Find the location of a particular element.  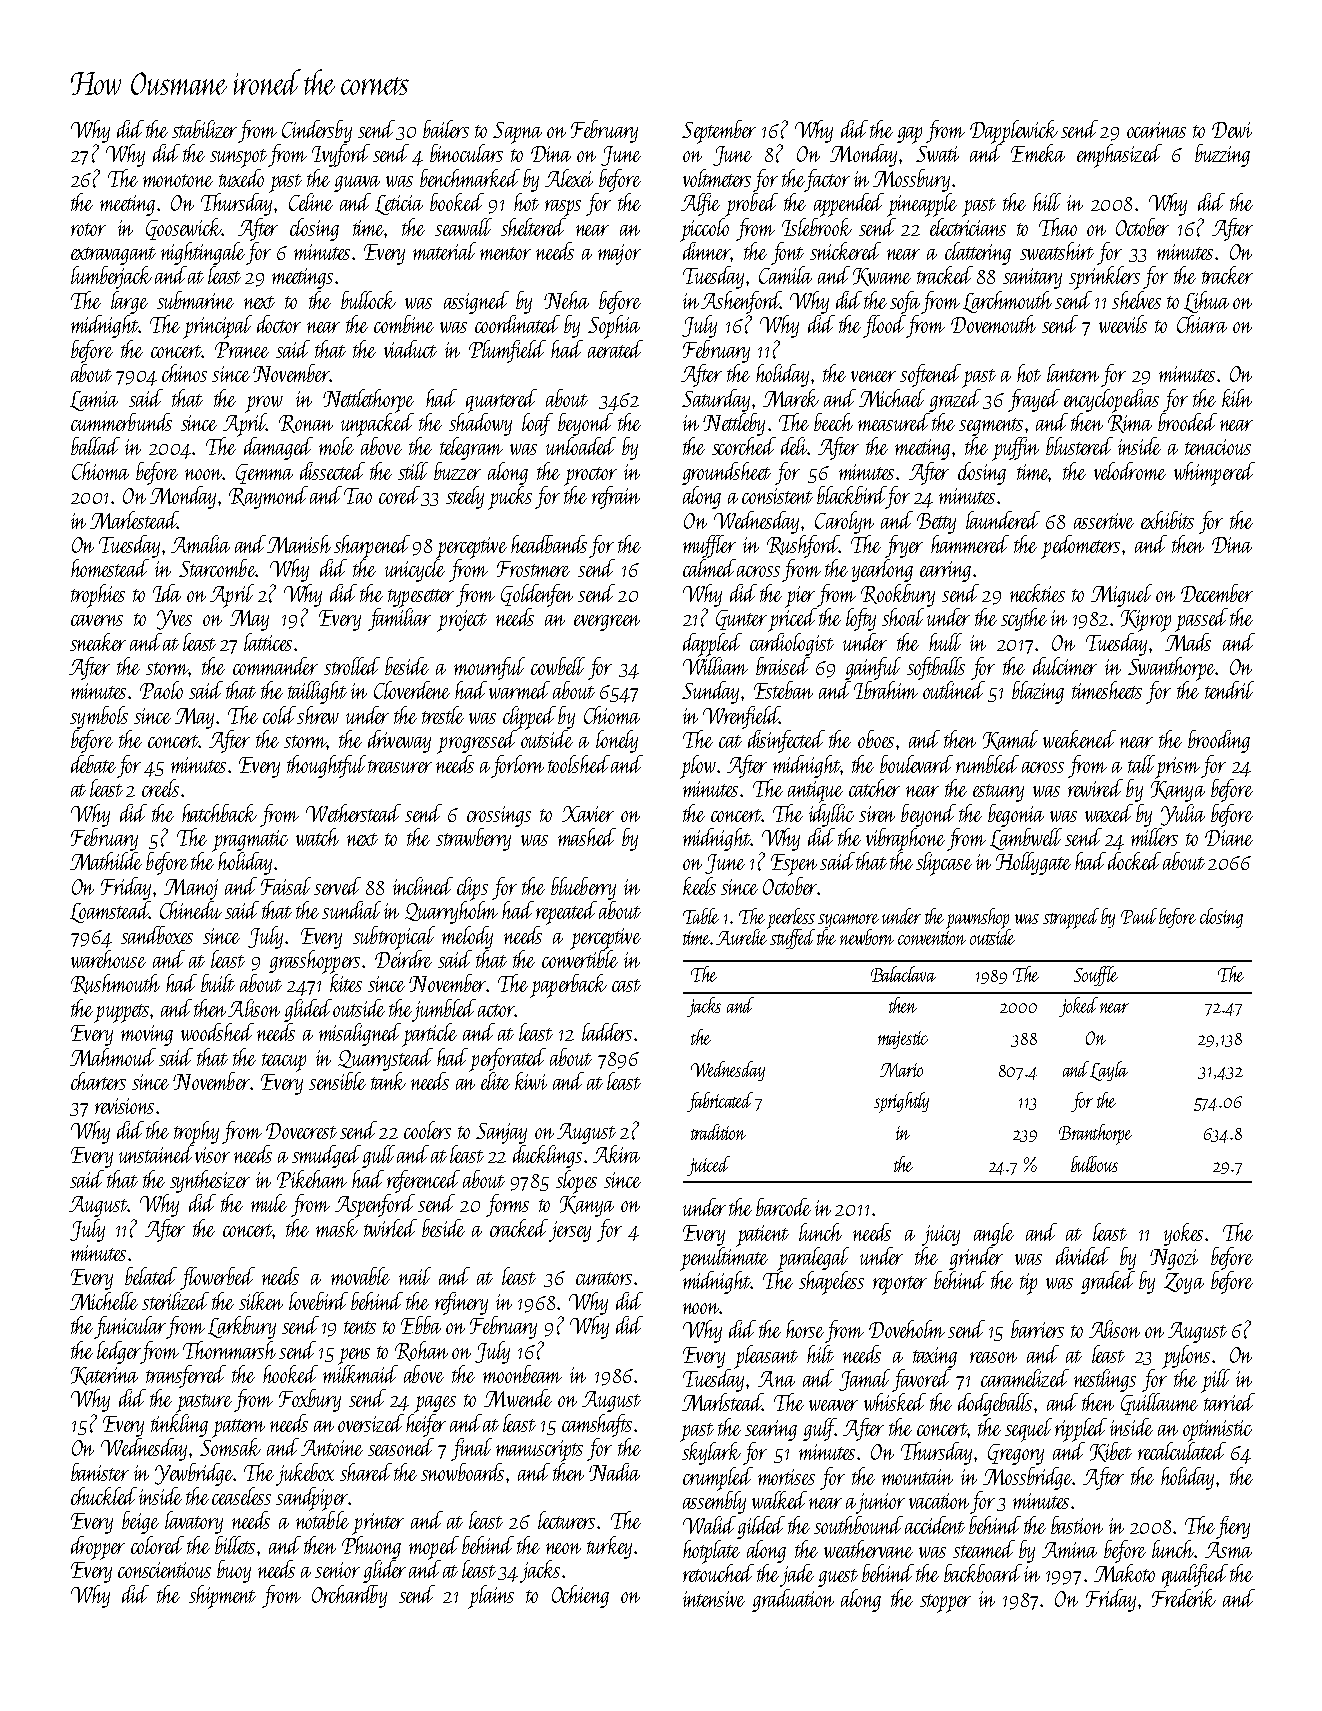

revisions is located at coordinates (124, 1106).
